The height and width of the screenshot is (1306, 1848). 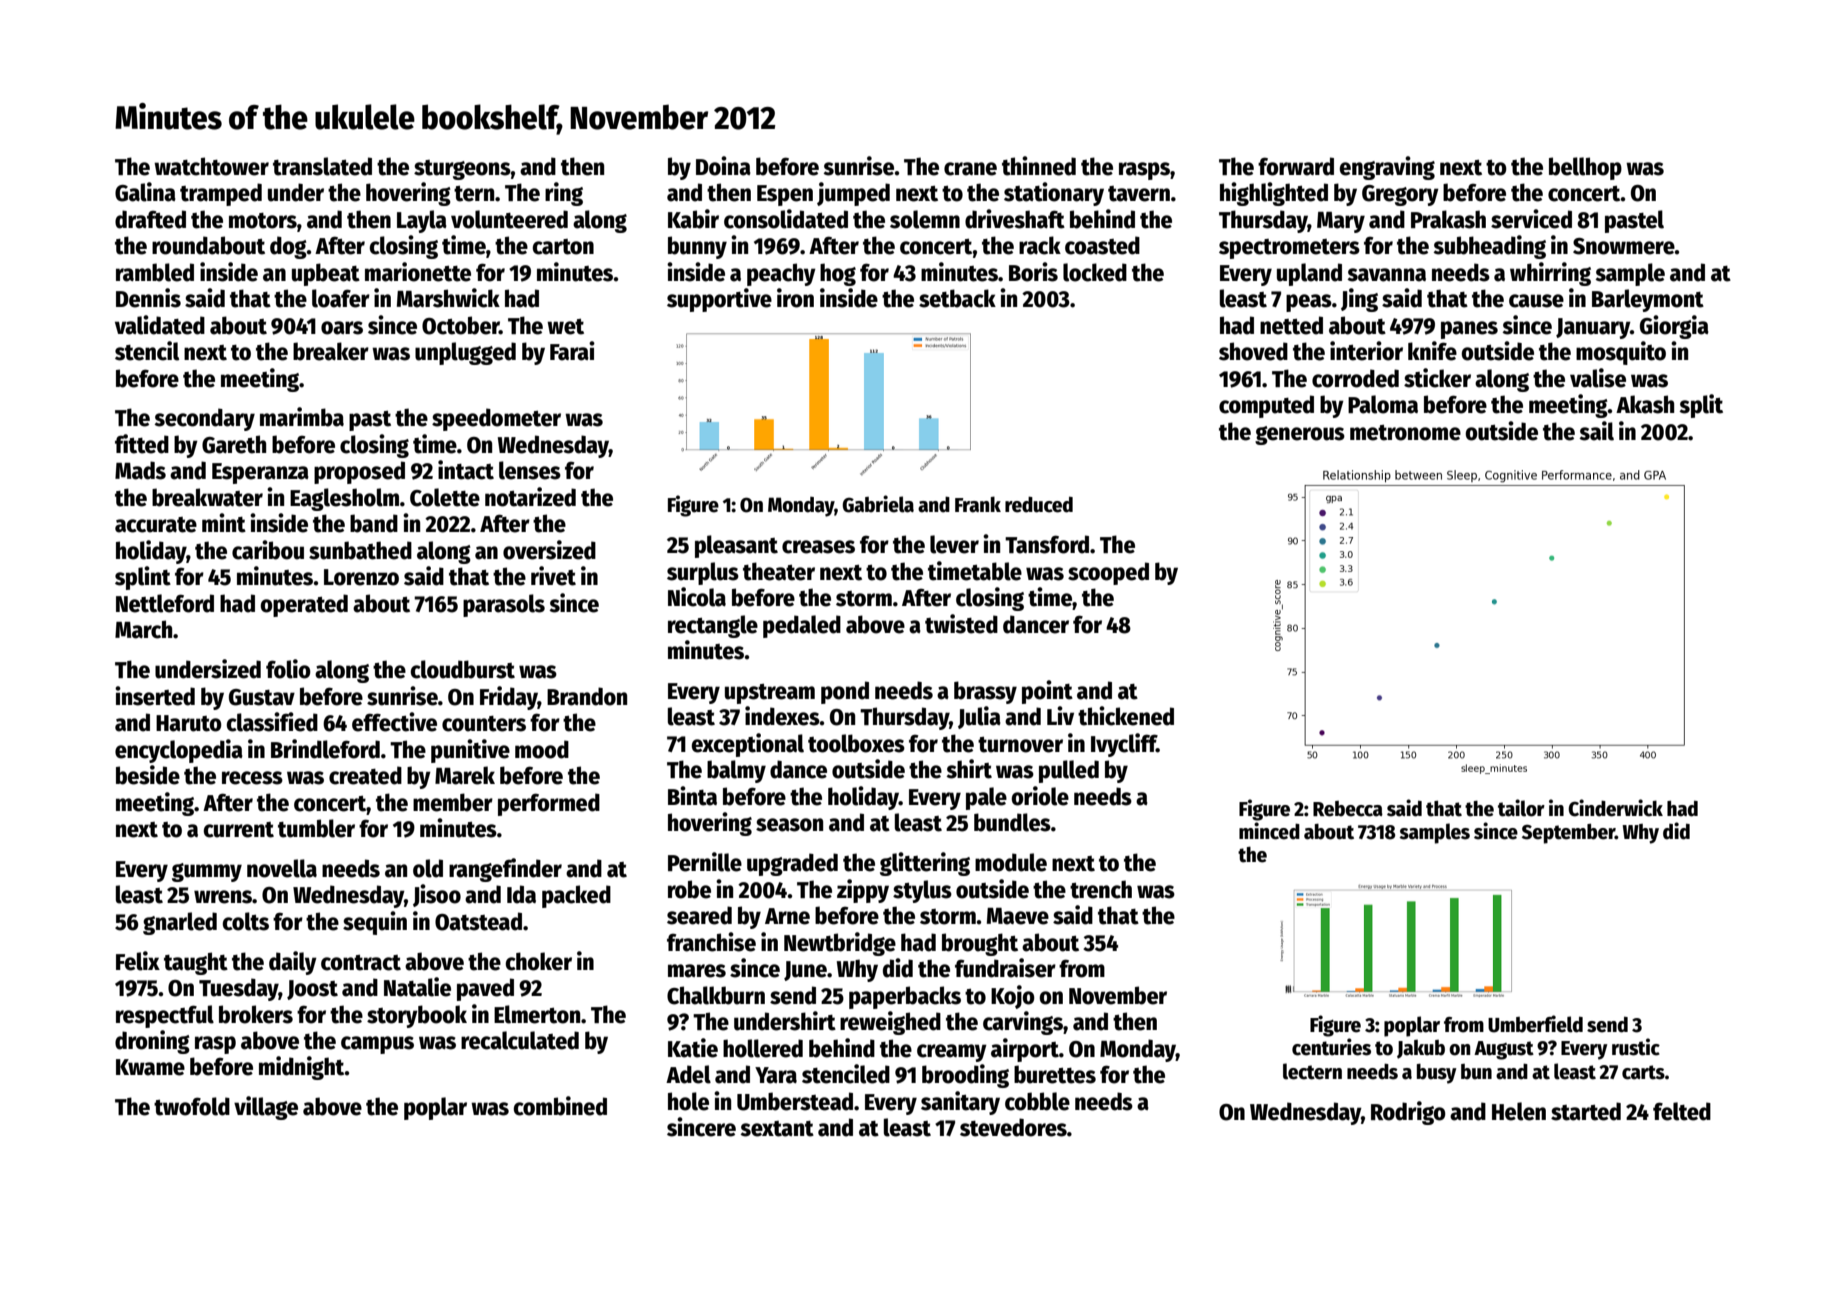 I want to click on combined, so click(x=560, y=1106).
